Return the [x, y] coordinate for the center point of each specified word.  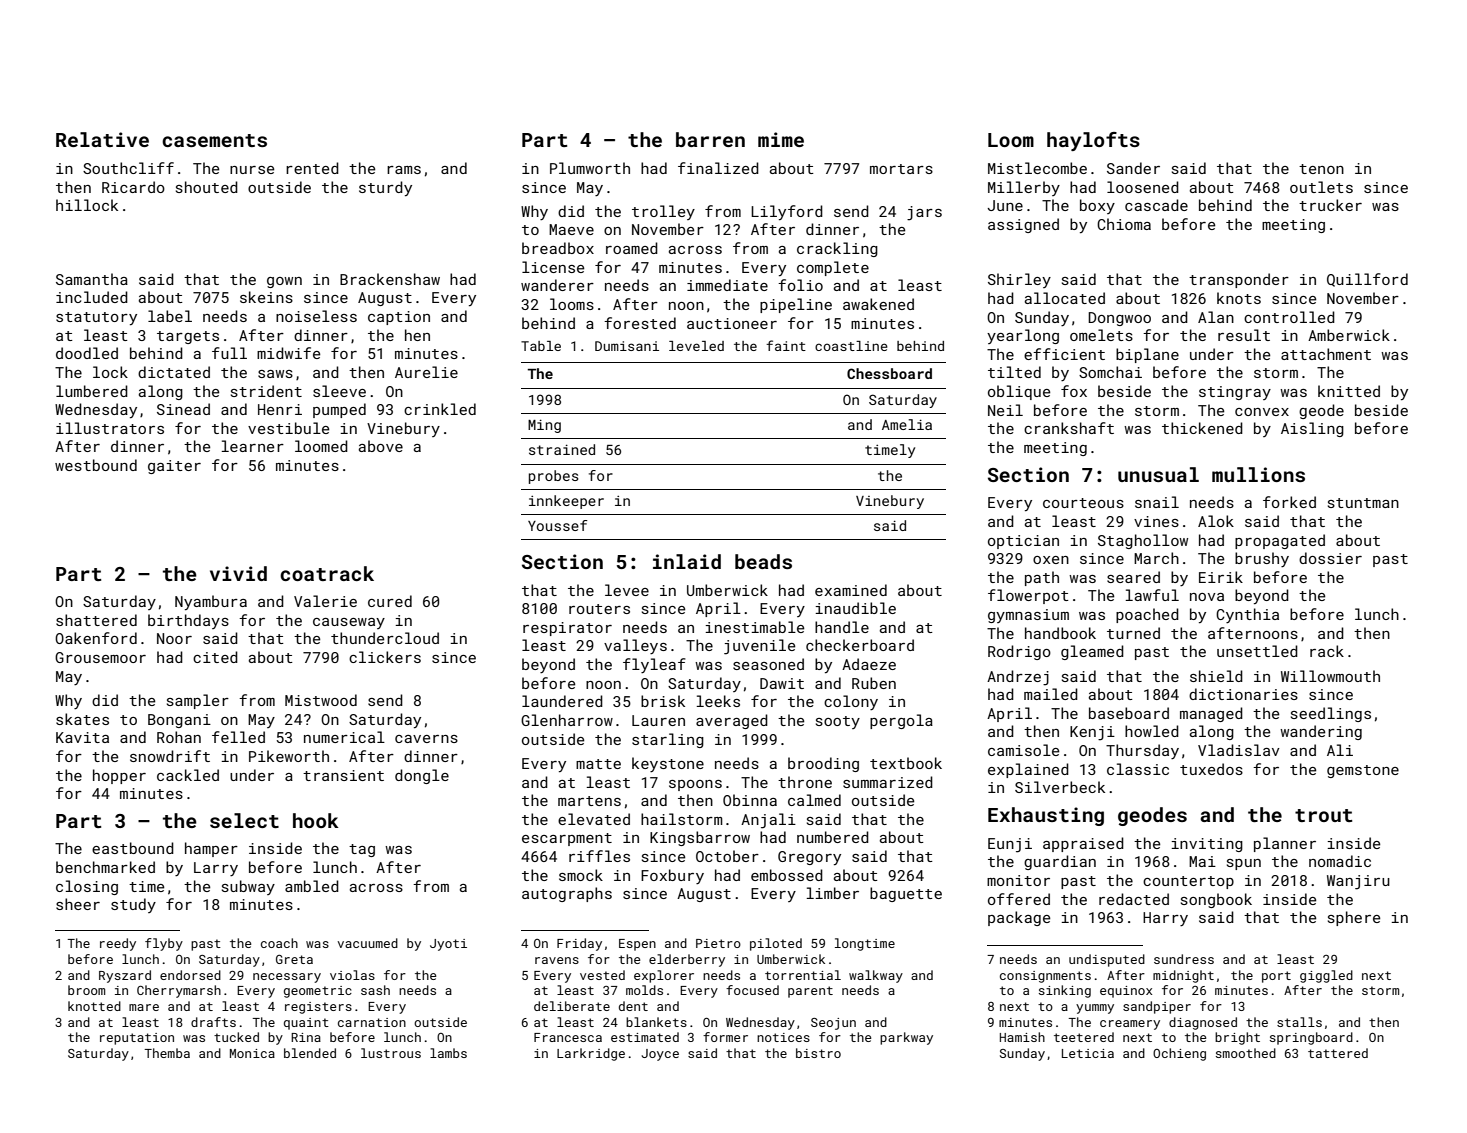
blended [310, 1053]
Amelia [907, 424]
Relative [102, 139]
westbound [96, 465]
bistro [818, 1053]
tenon [1321, 169]
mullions [1258, 474]
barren [710, 139]
